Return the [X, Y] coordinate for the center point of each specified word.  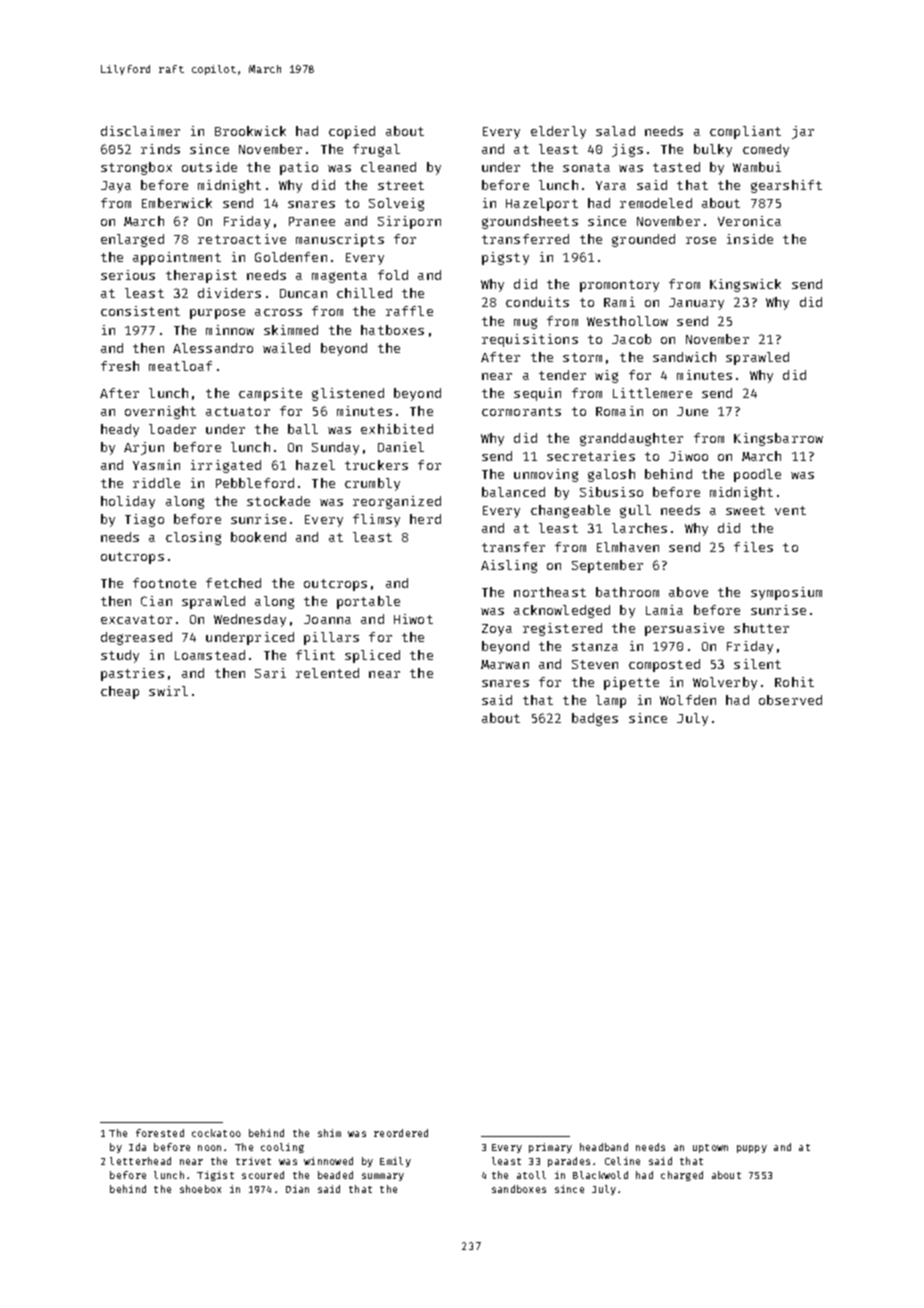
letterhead [140, 1161]
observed [790, 700]
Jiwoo [688, 456]
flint [315, 655]
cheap [120, 692]
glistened [348, 394]
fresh [120, 366]
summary [383, 1177]
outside [209, 167]
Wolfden [688, 700]
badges [595, 719]
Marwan [505, 664]
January [696, 304]
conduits [537, 302]
